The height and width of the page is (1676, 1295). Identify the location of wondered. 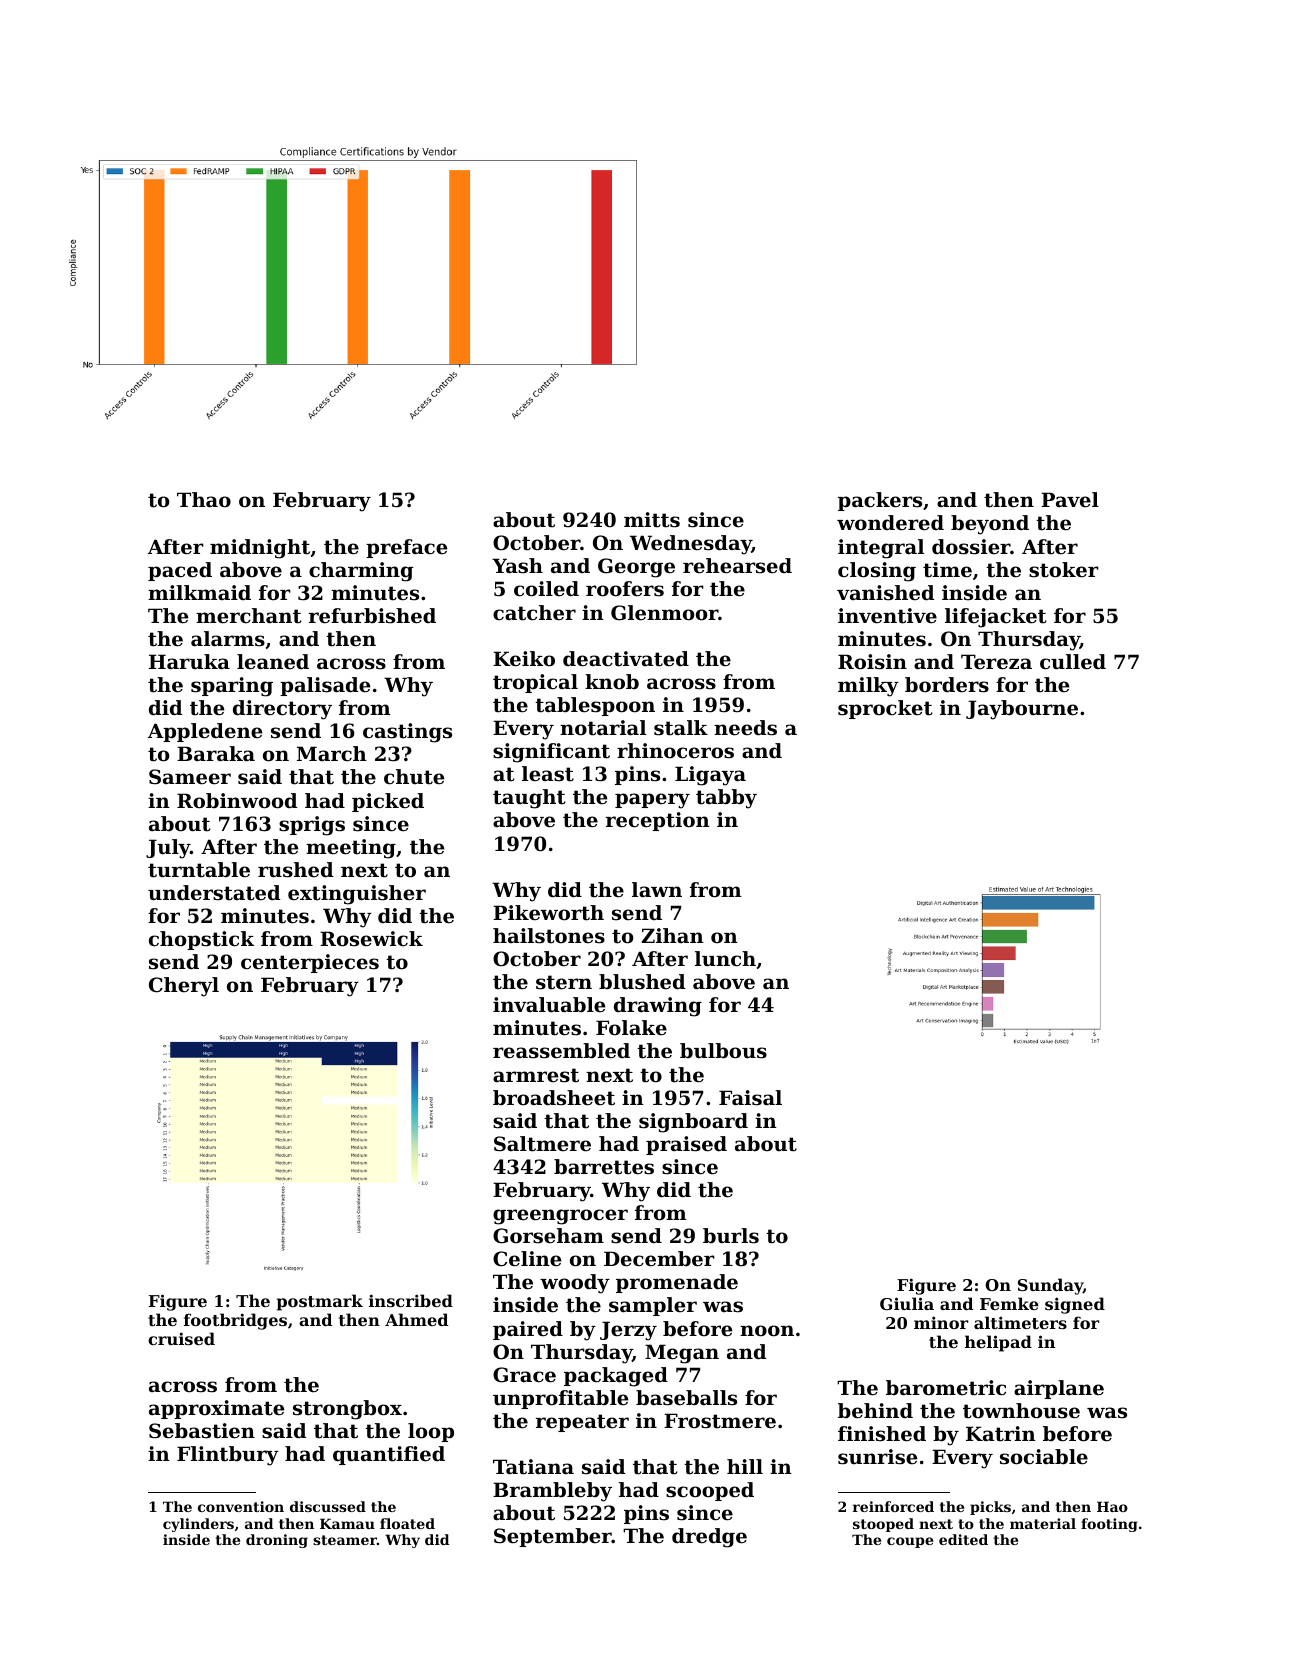
(890, 523).
